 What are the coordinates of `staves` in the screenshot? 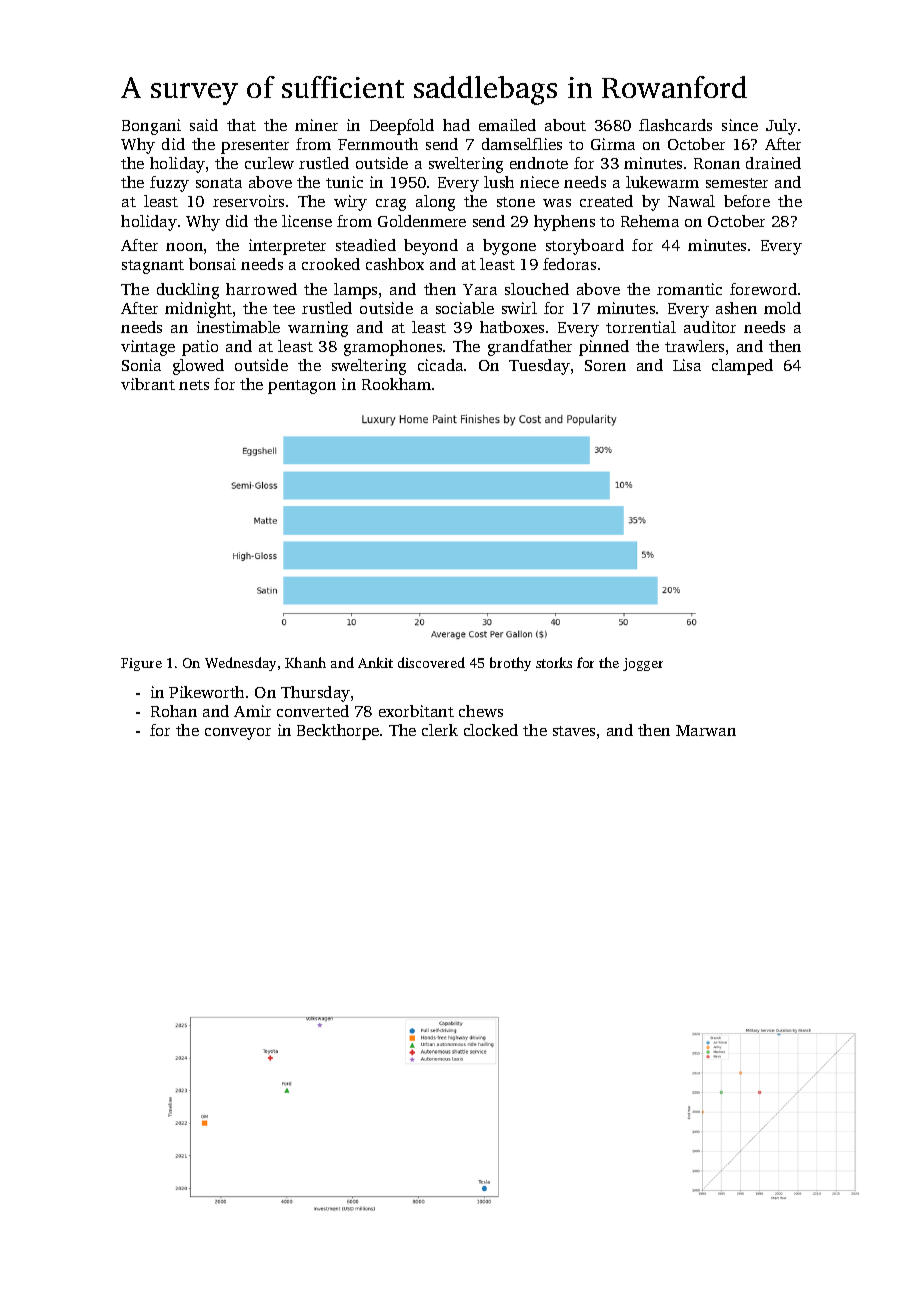 It's located at (574, 731).
